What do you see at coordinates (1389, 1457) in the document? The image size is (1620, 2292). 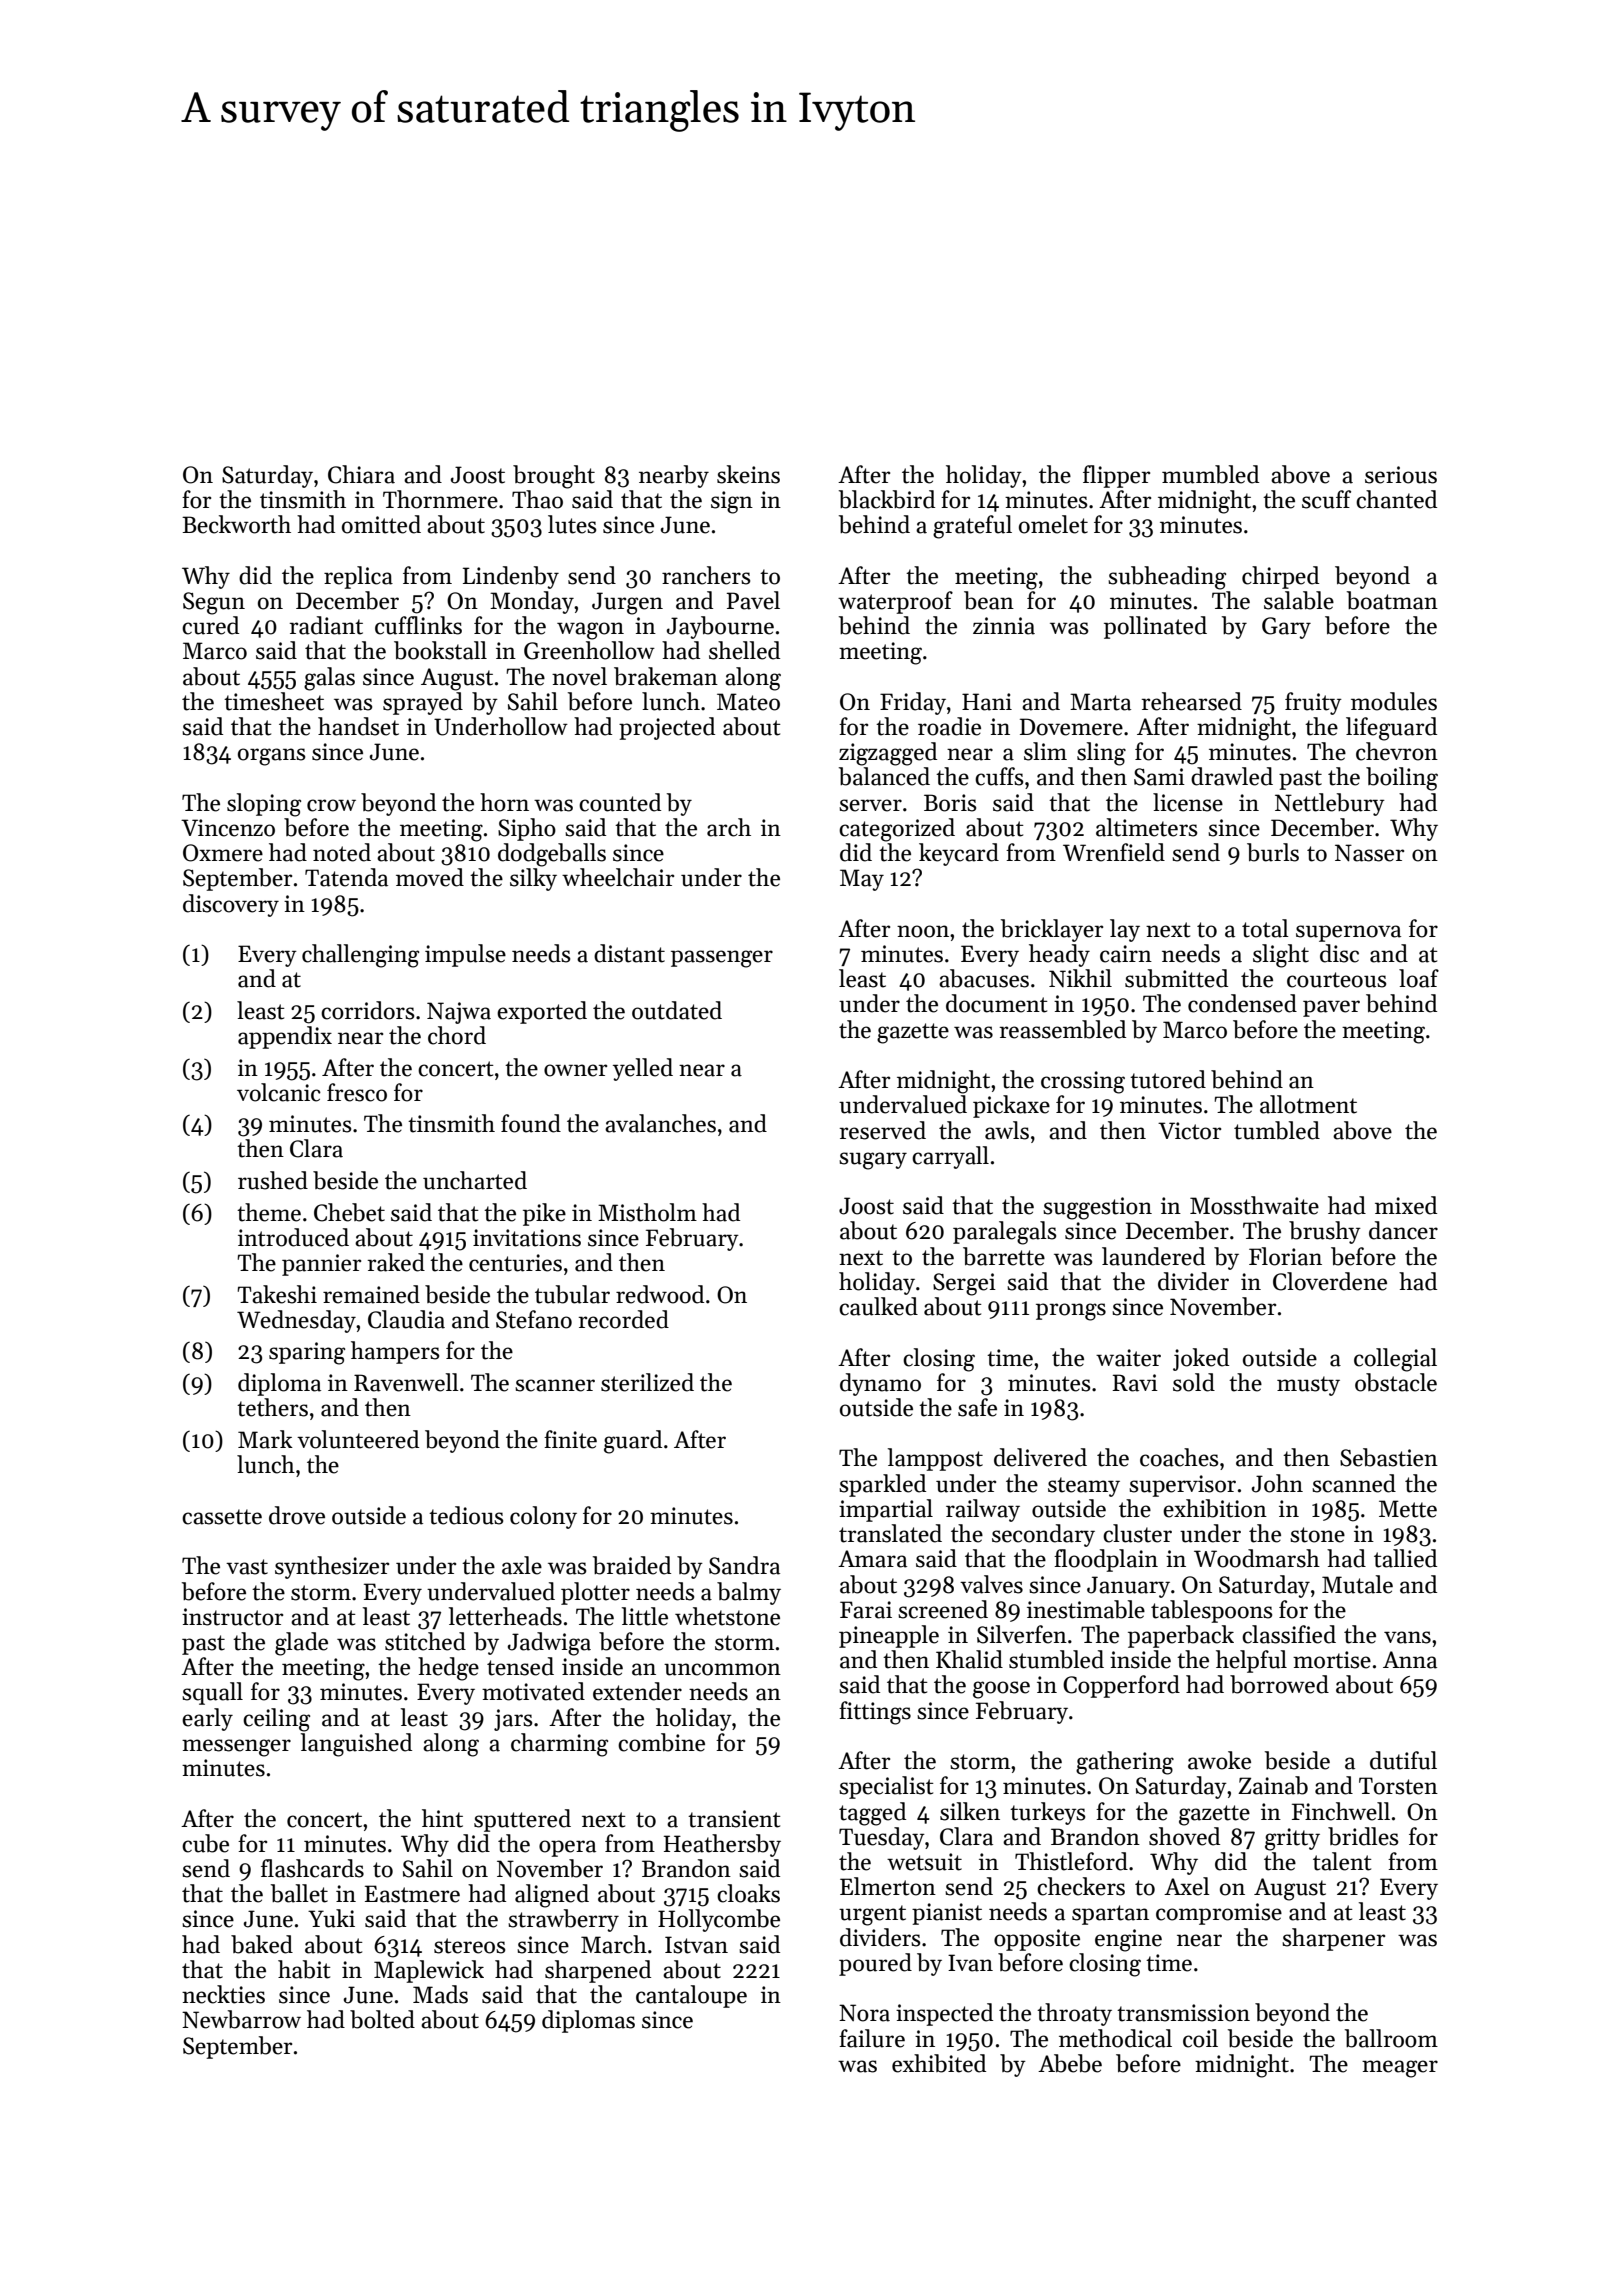 I see `Sebastien` at bounding box center [1389, 1457].
